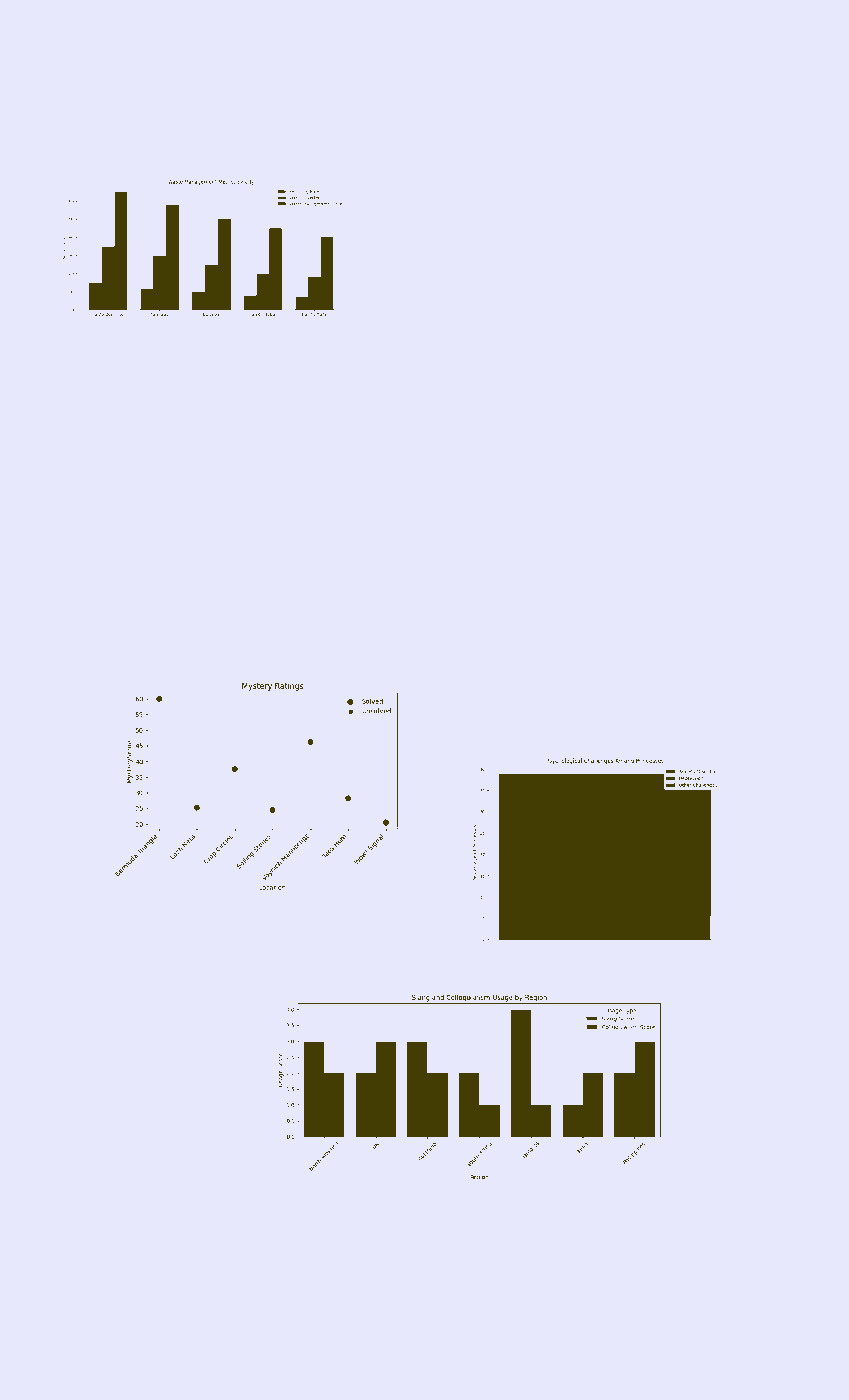  Describe the element at coordinates (144, 414) in the document. I see `coupling` at that location.
